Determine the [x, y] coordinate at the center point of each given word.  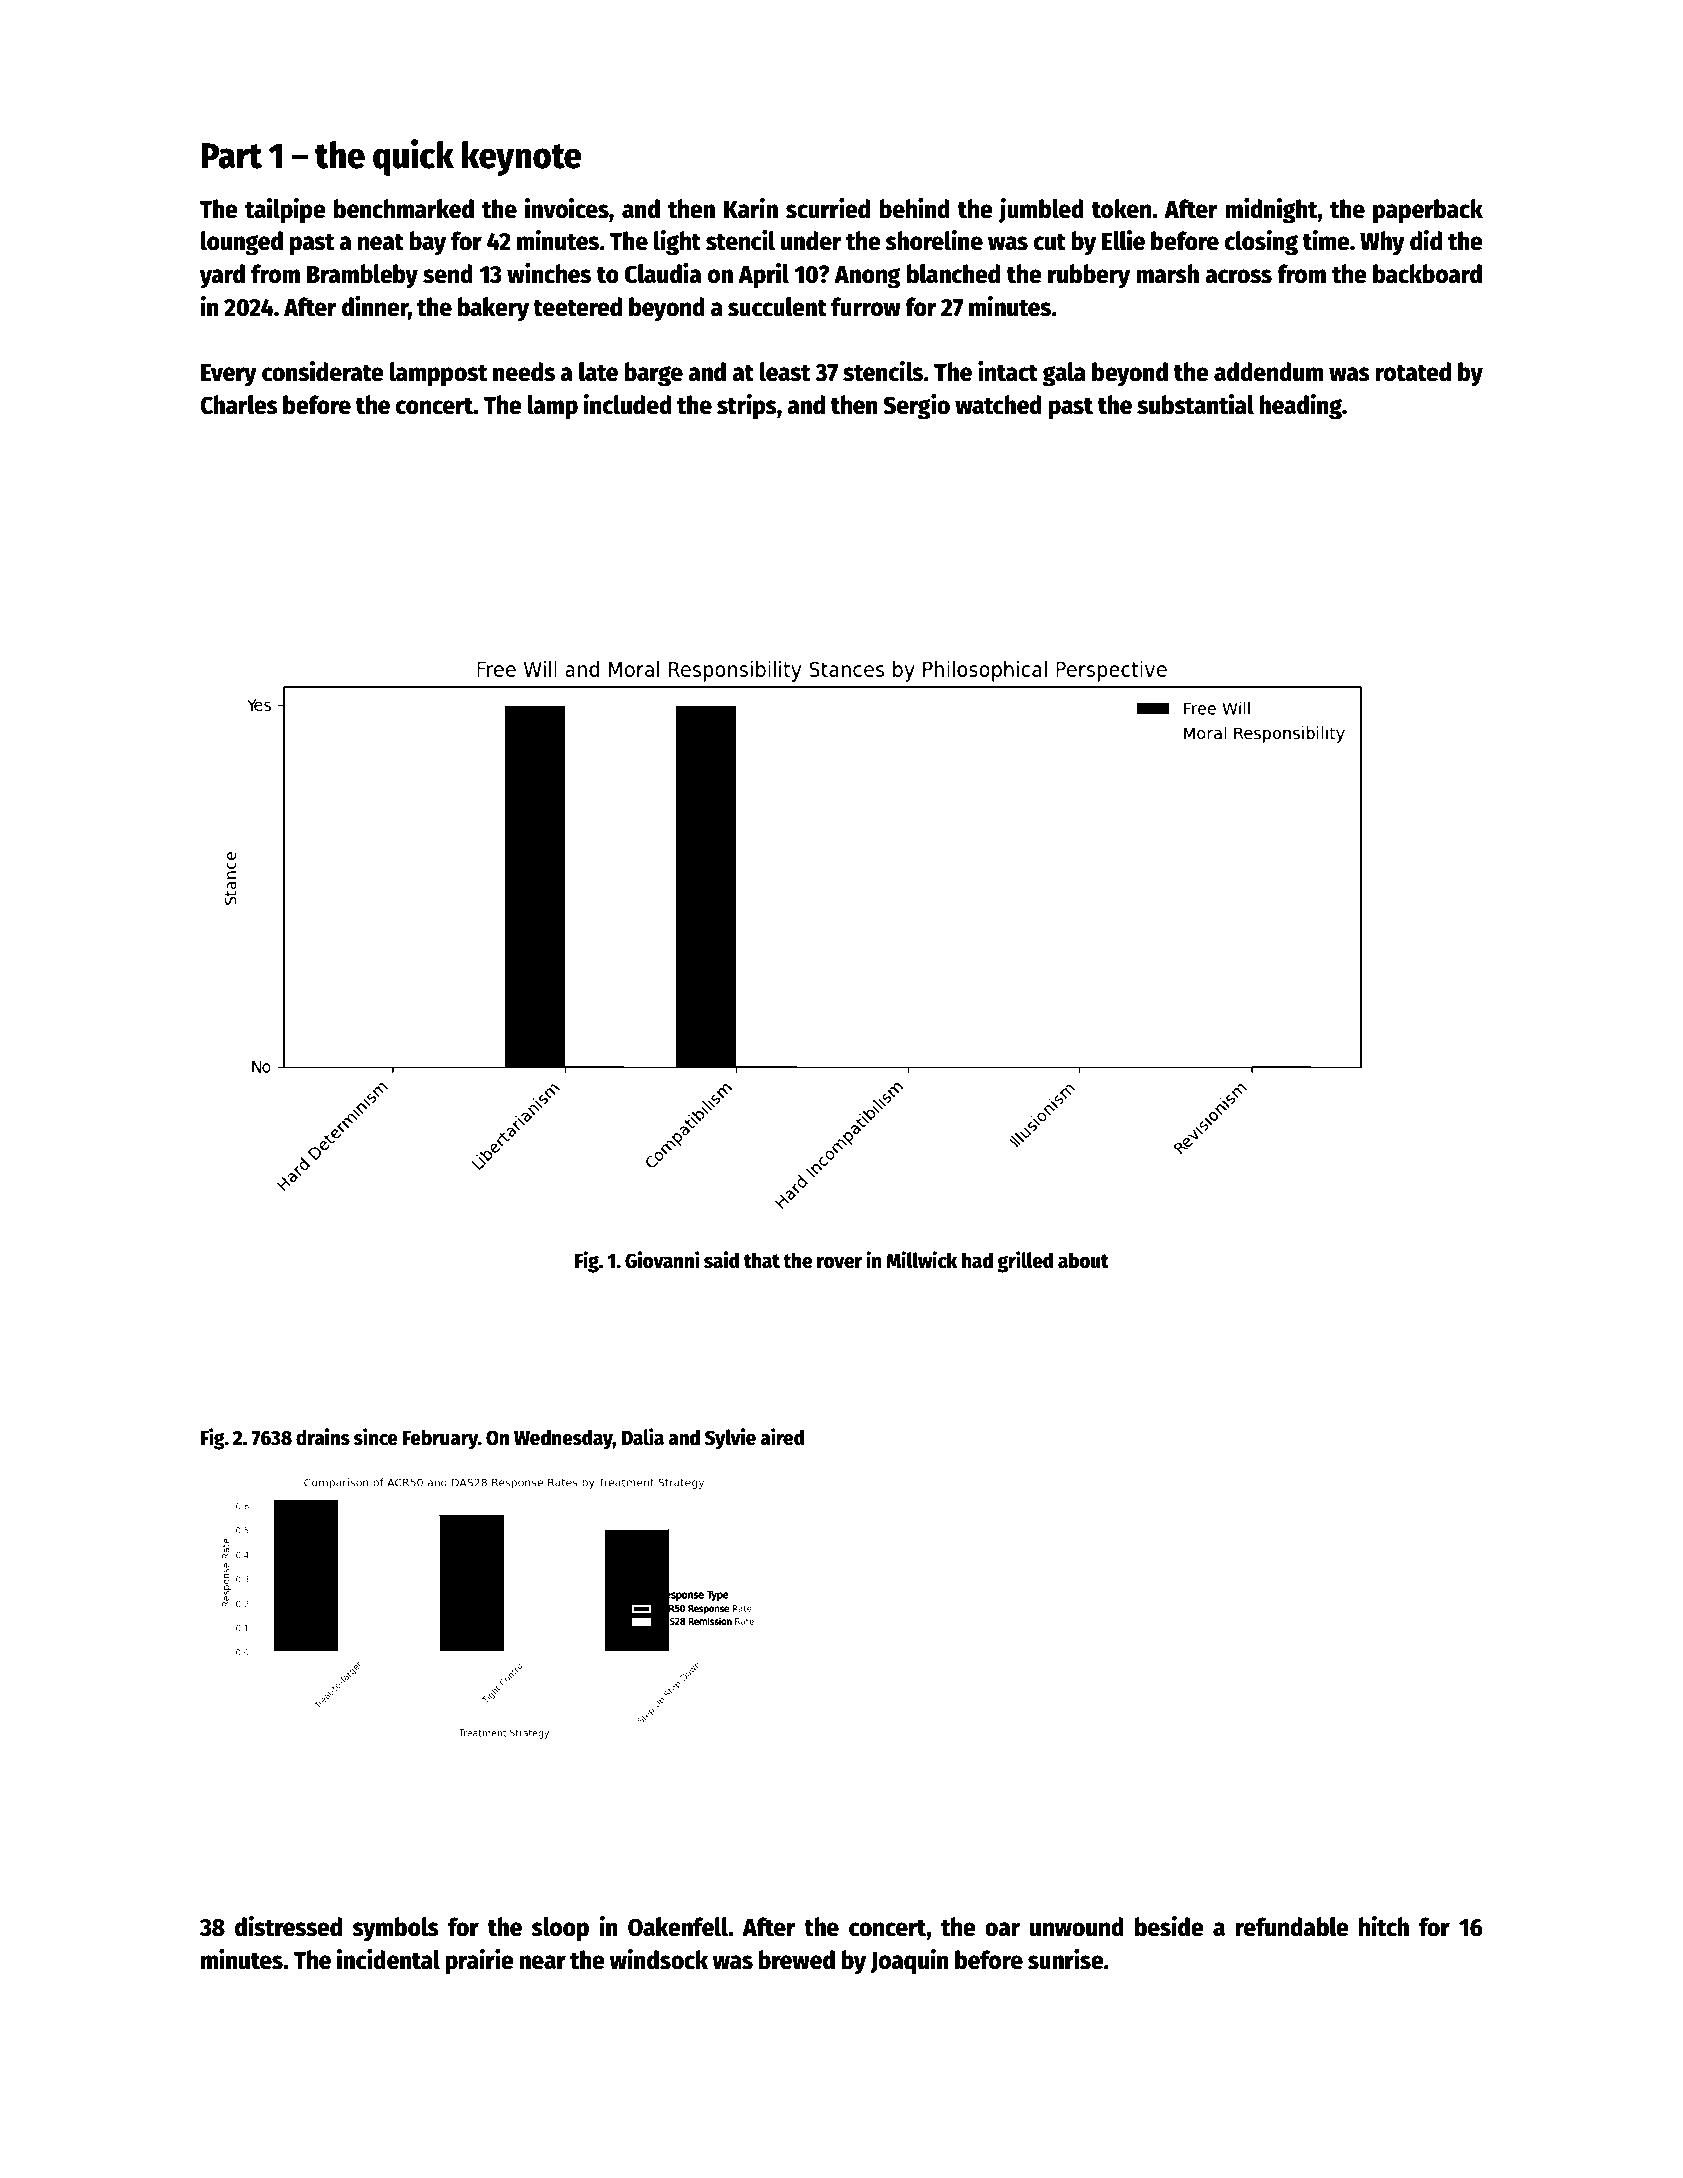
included [627, 404]
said [721, 1260]
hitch [1384, 1926]
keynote [522, 158]
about [1083, 1260]
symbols [396, 1929]
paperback [1428, 211]
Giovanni [662, 1260]
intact [1008, 371]
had [977, 1260]
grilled [1025, 1262]
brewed [796, 1960]
